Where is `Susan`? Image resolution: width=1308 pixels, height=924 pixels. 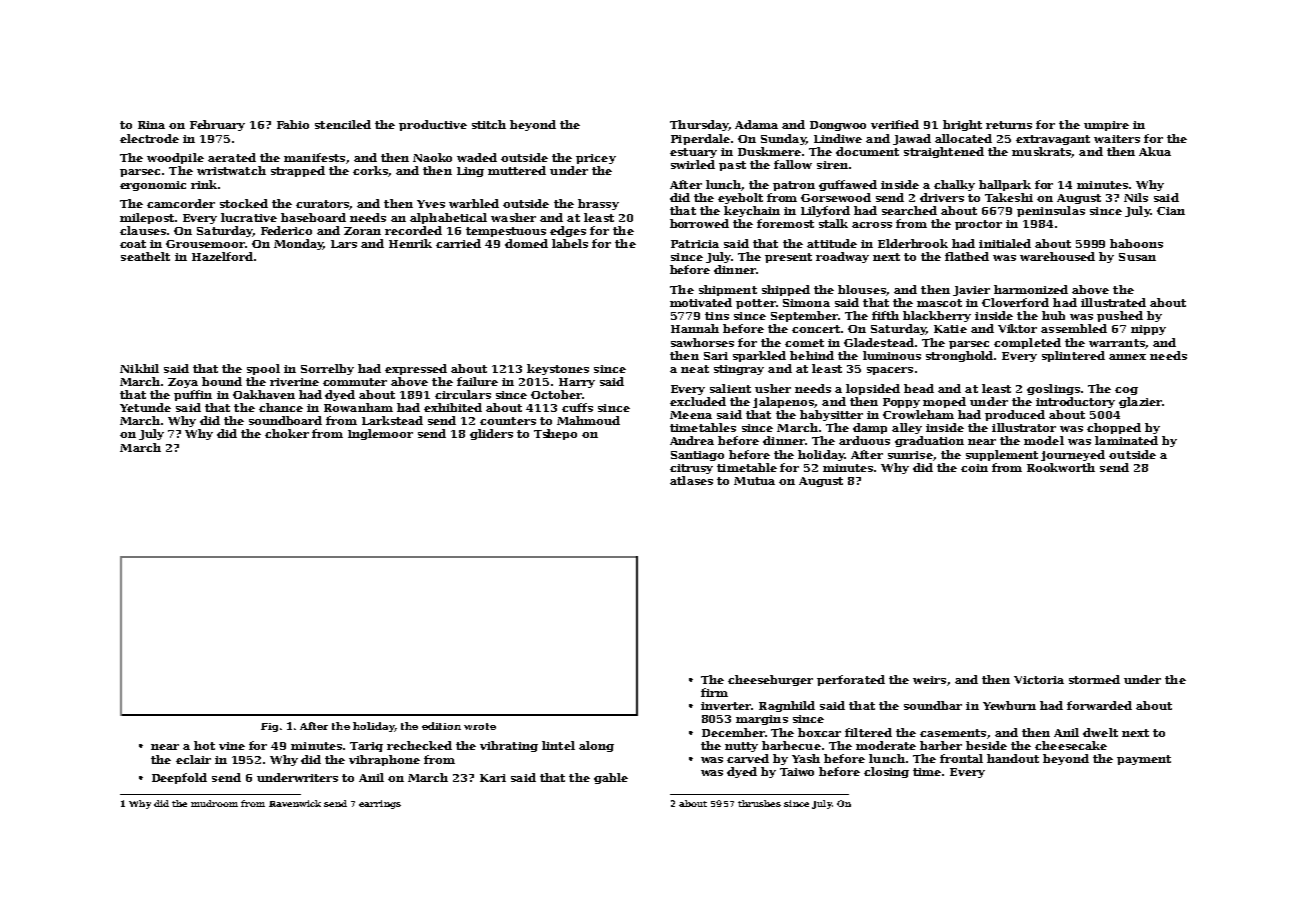 Susan is located at coordinates (1137, 257).
